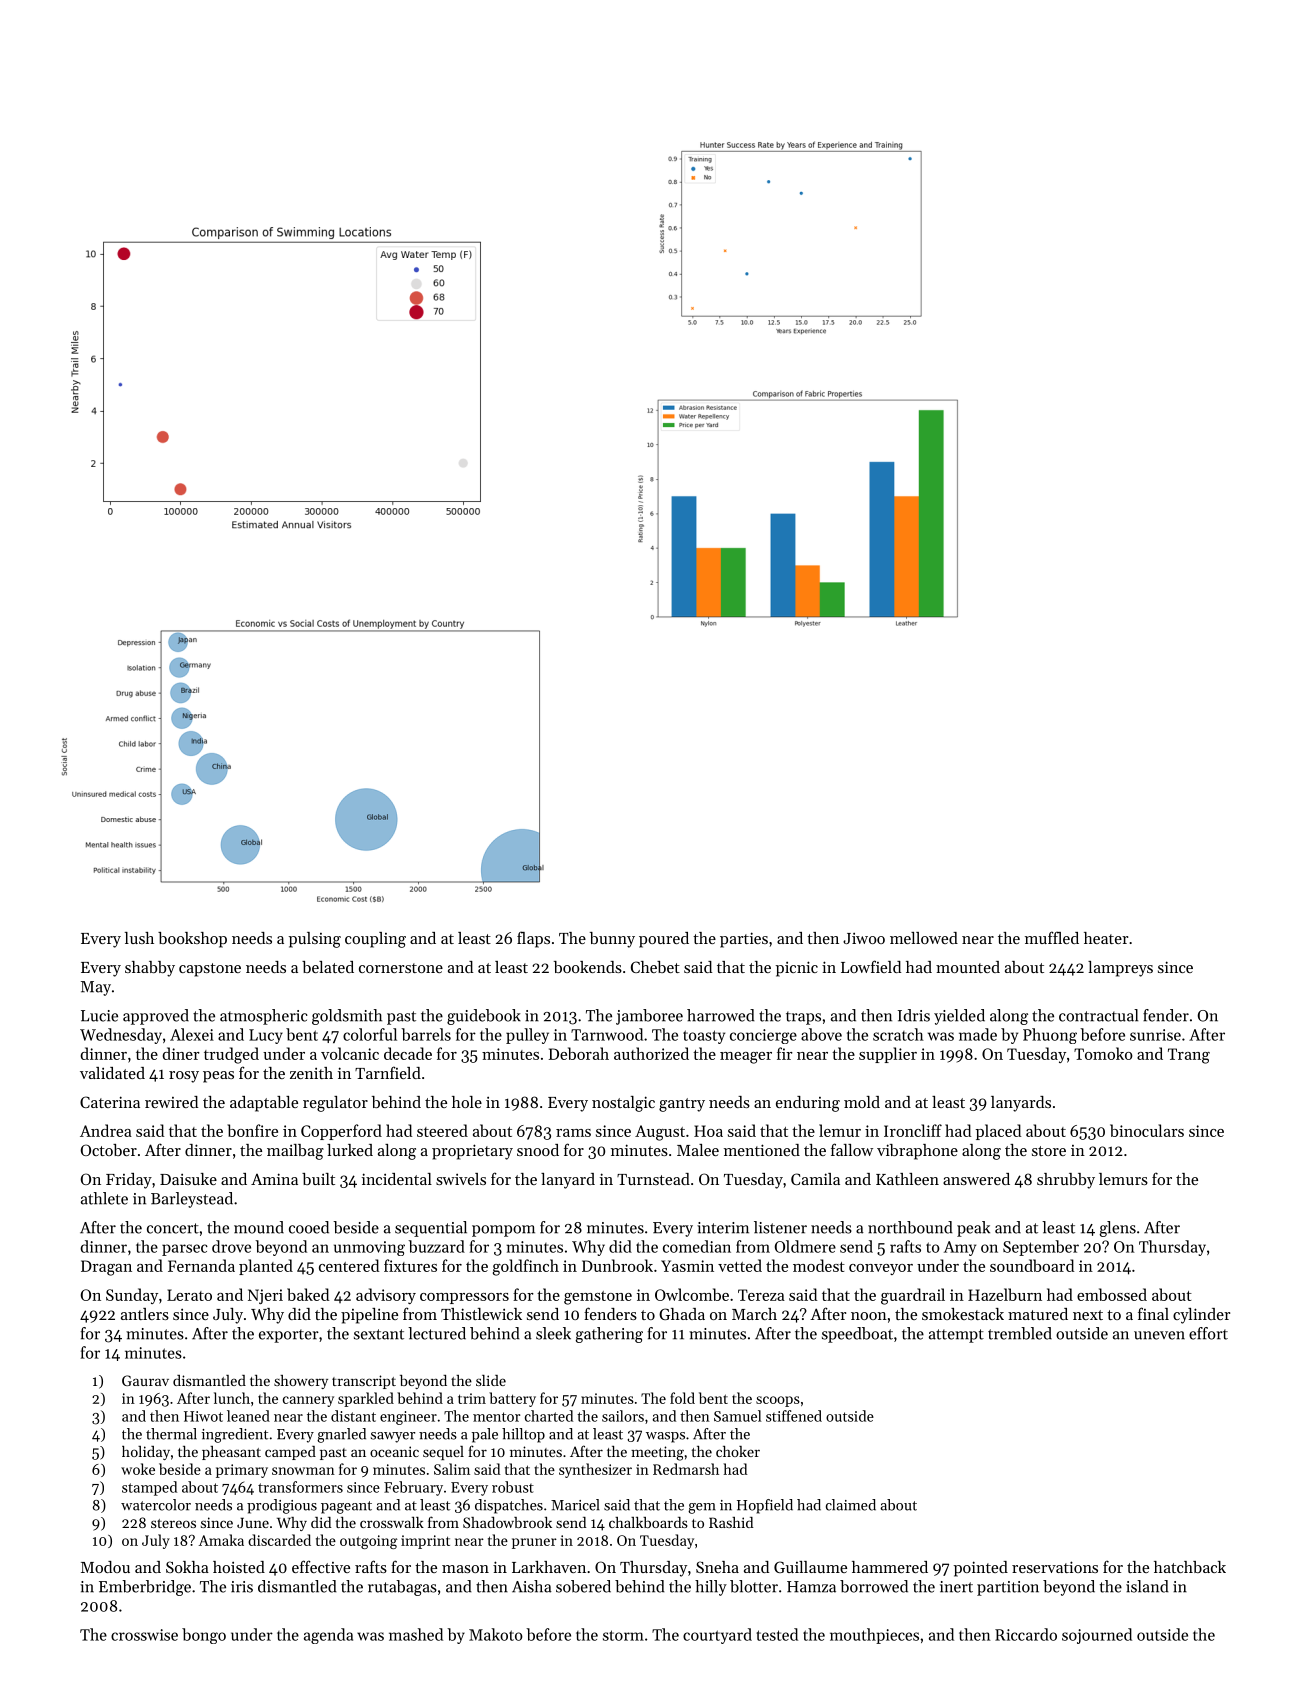 Image resolution: width=1311 pixels, height=1696 pixels. Describe the element at coordinates (960, 1248) in the page. I see `Amy` at that location.
